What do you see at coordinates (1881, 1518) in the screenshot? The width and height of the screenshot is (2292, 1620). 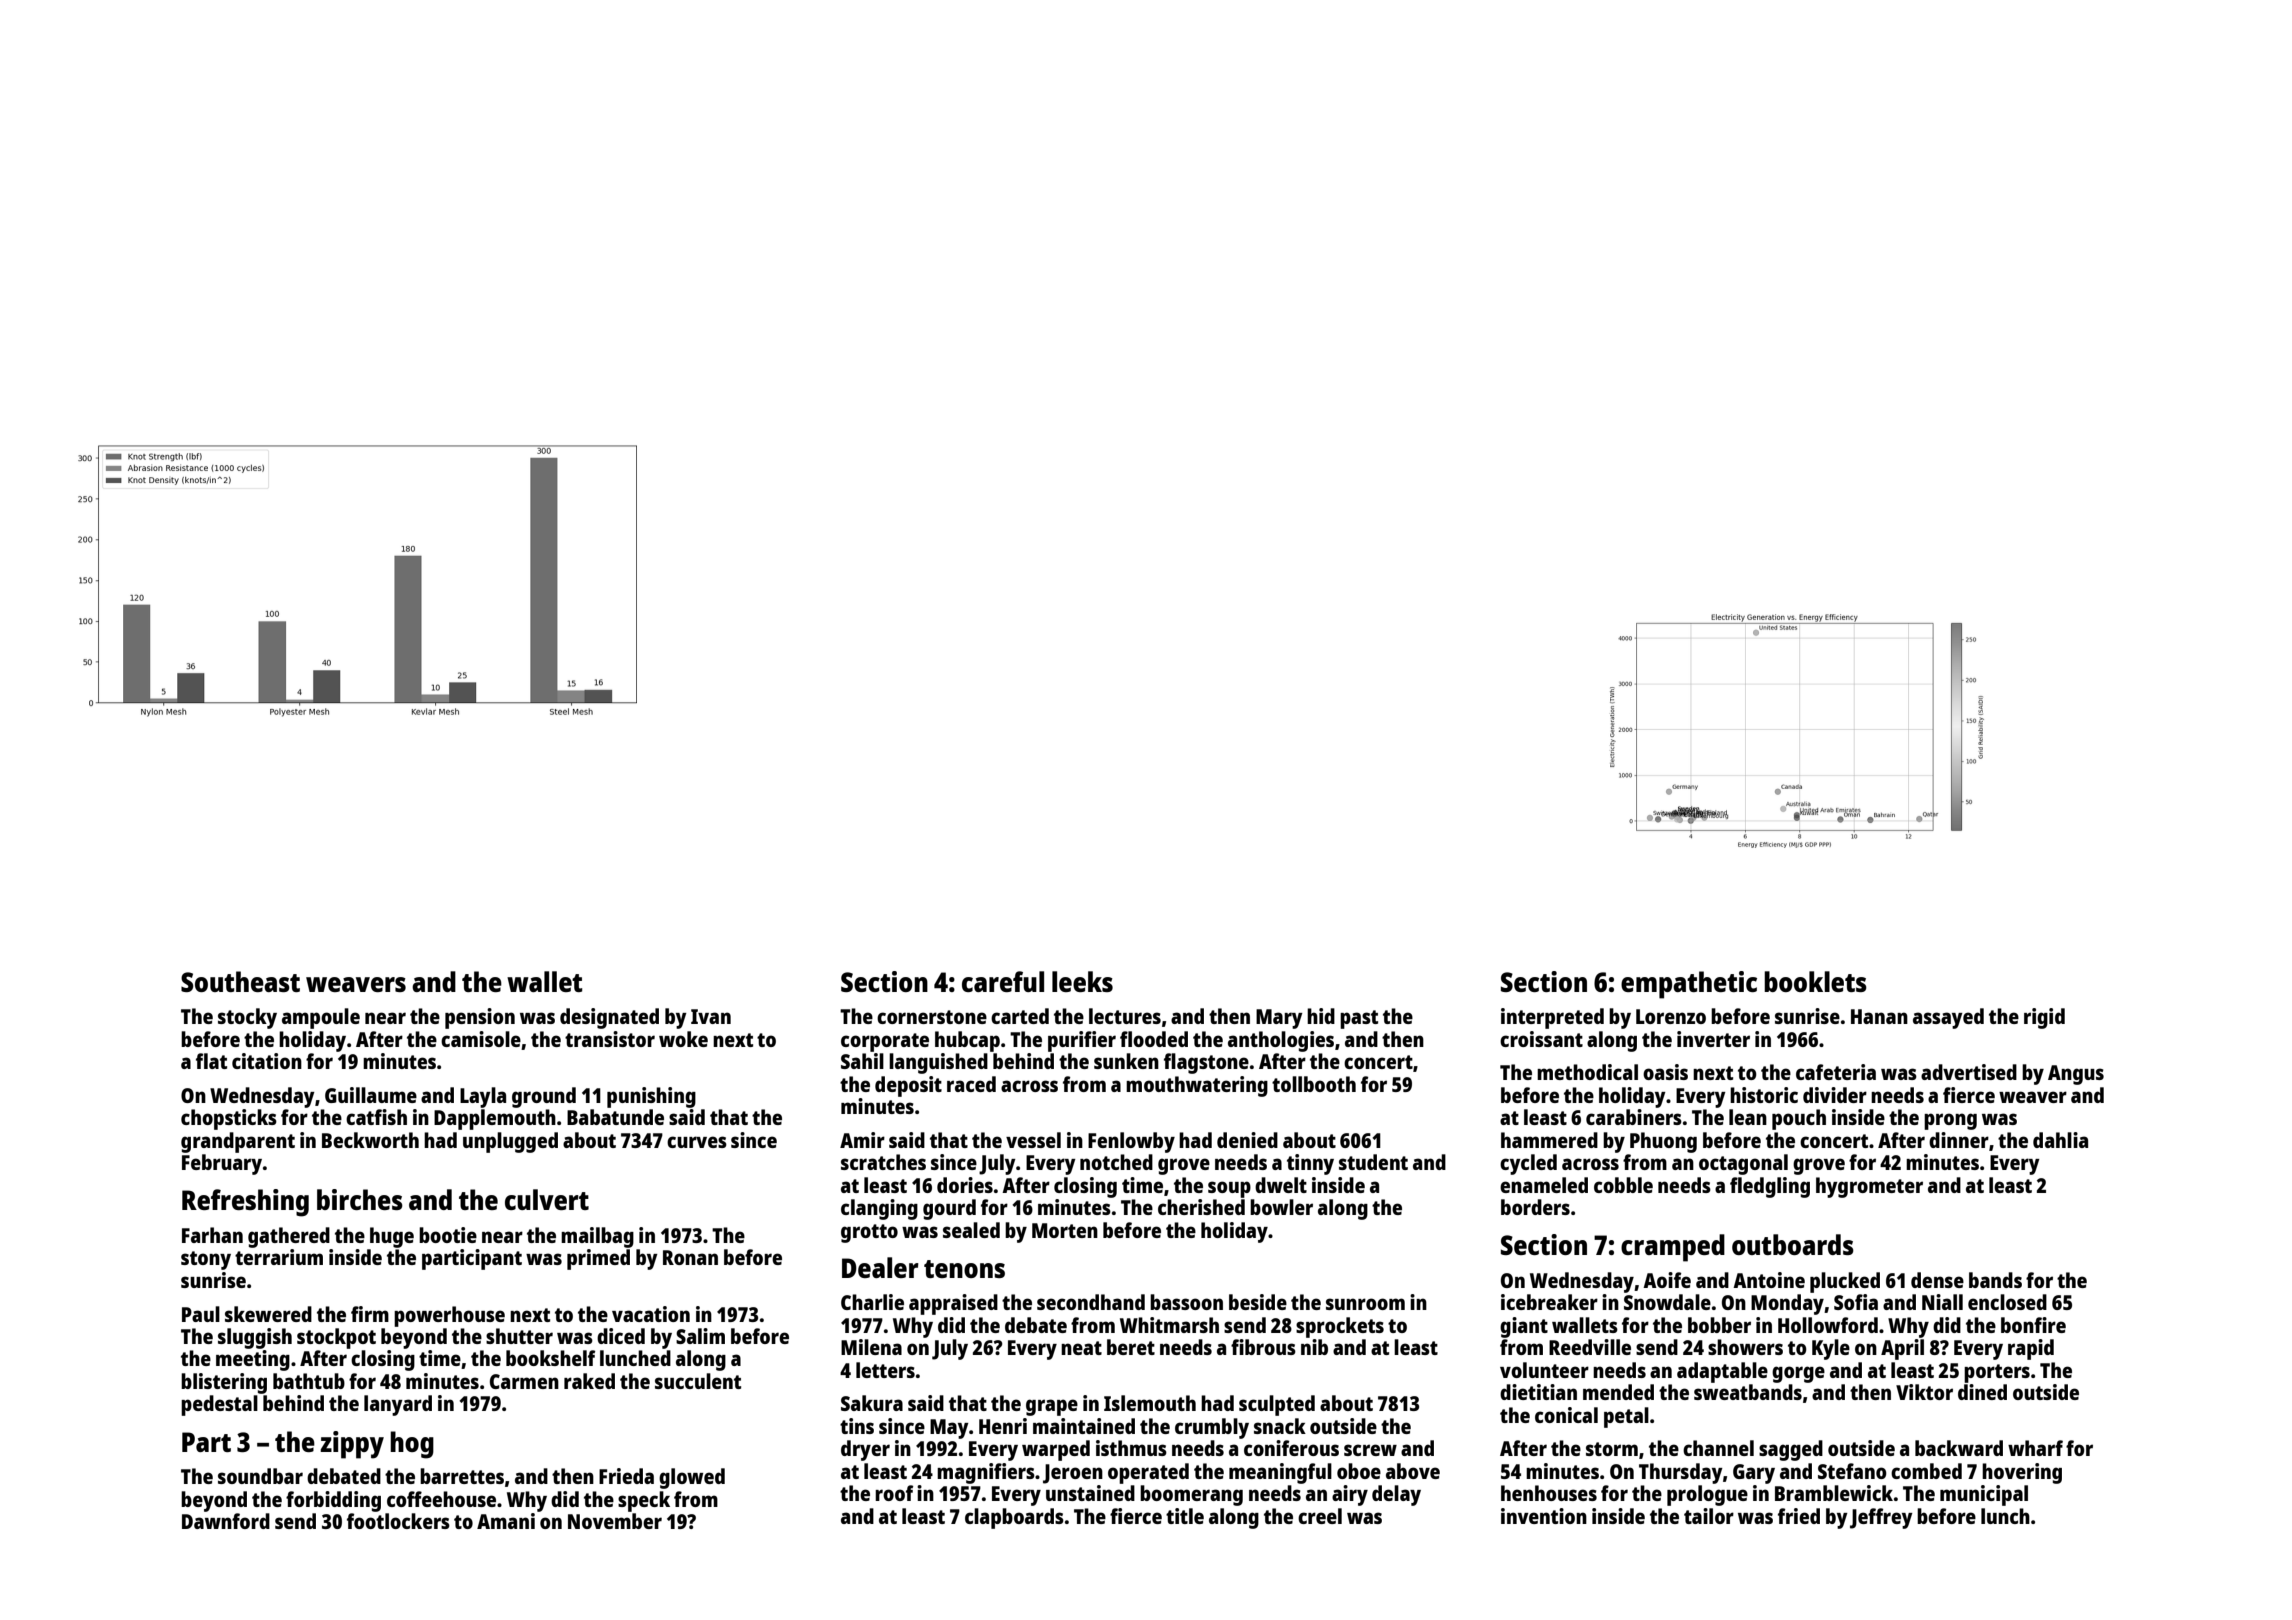 I see `Jeffrey` at bounding box center [1881, 1518].
